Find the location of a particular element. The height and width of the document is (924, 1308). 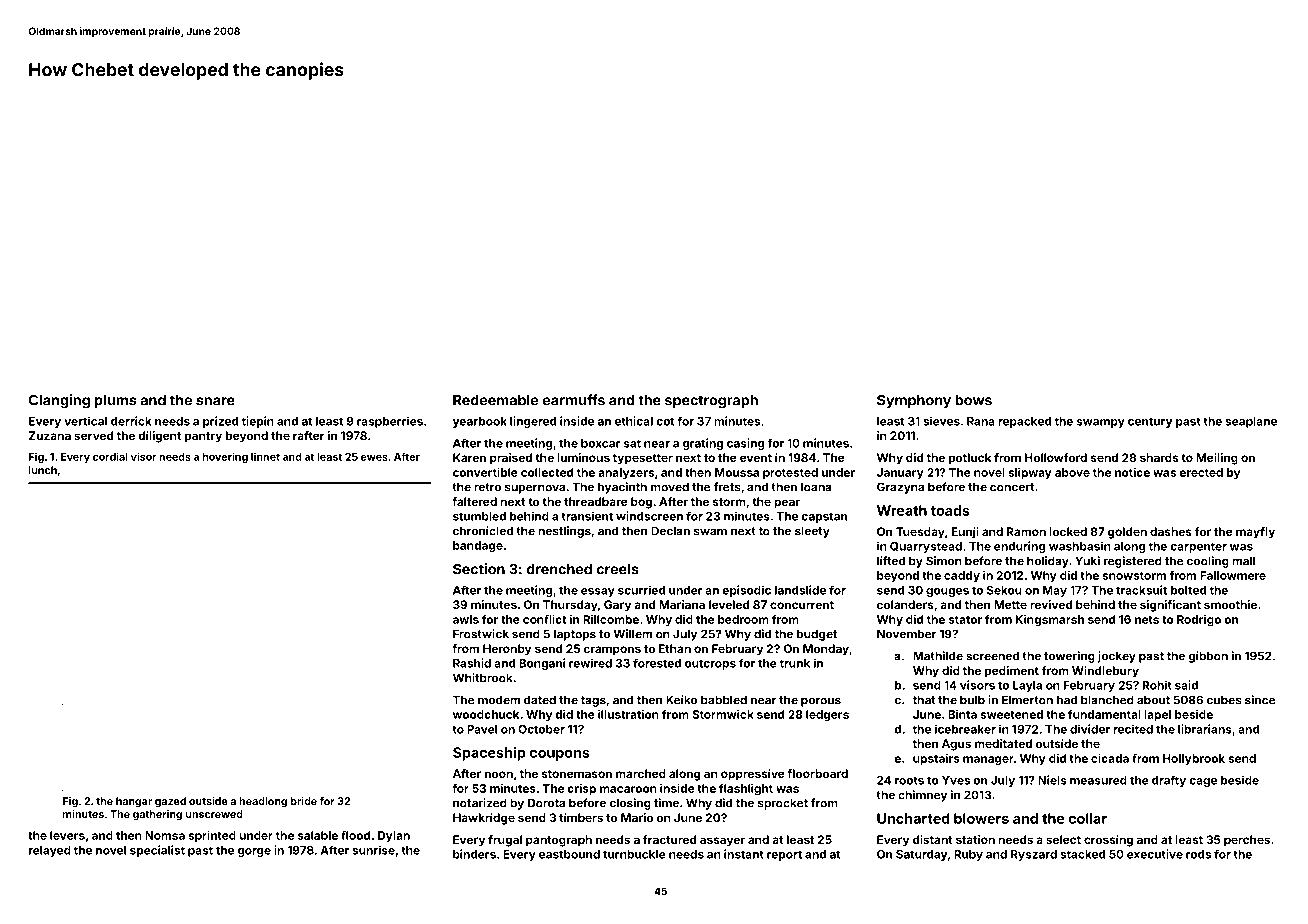

seaplane is located at coordinates (1251, 422).
